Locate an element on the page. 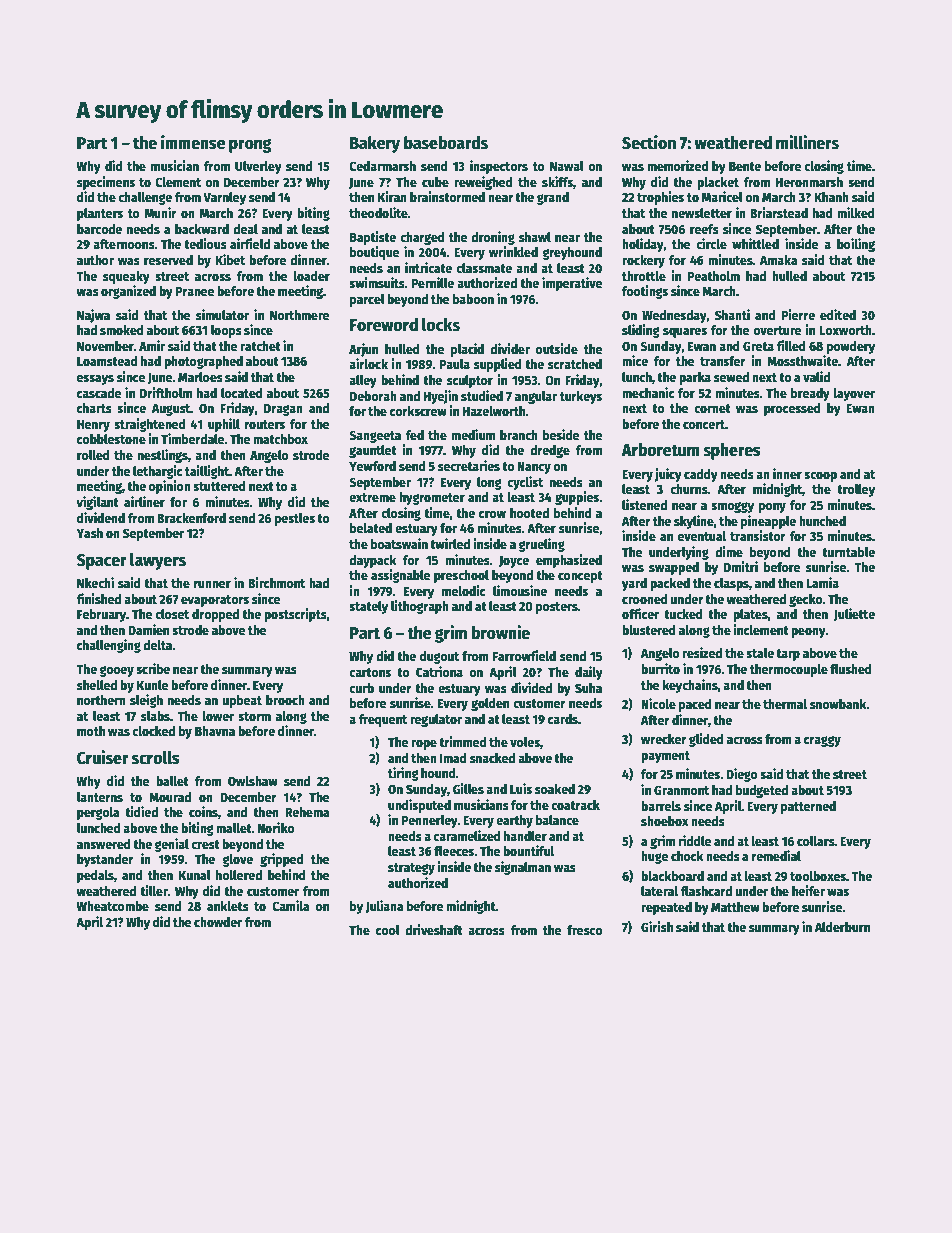 The width and height of the image is (952, 1233). charts is located at coordinates (94, 408).
